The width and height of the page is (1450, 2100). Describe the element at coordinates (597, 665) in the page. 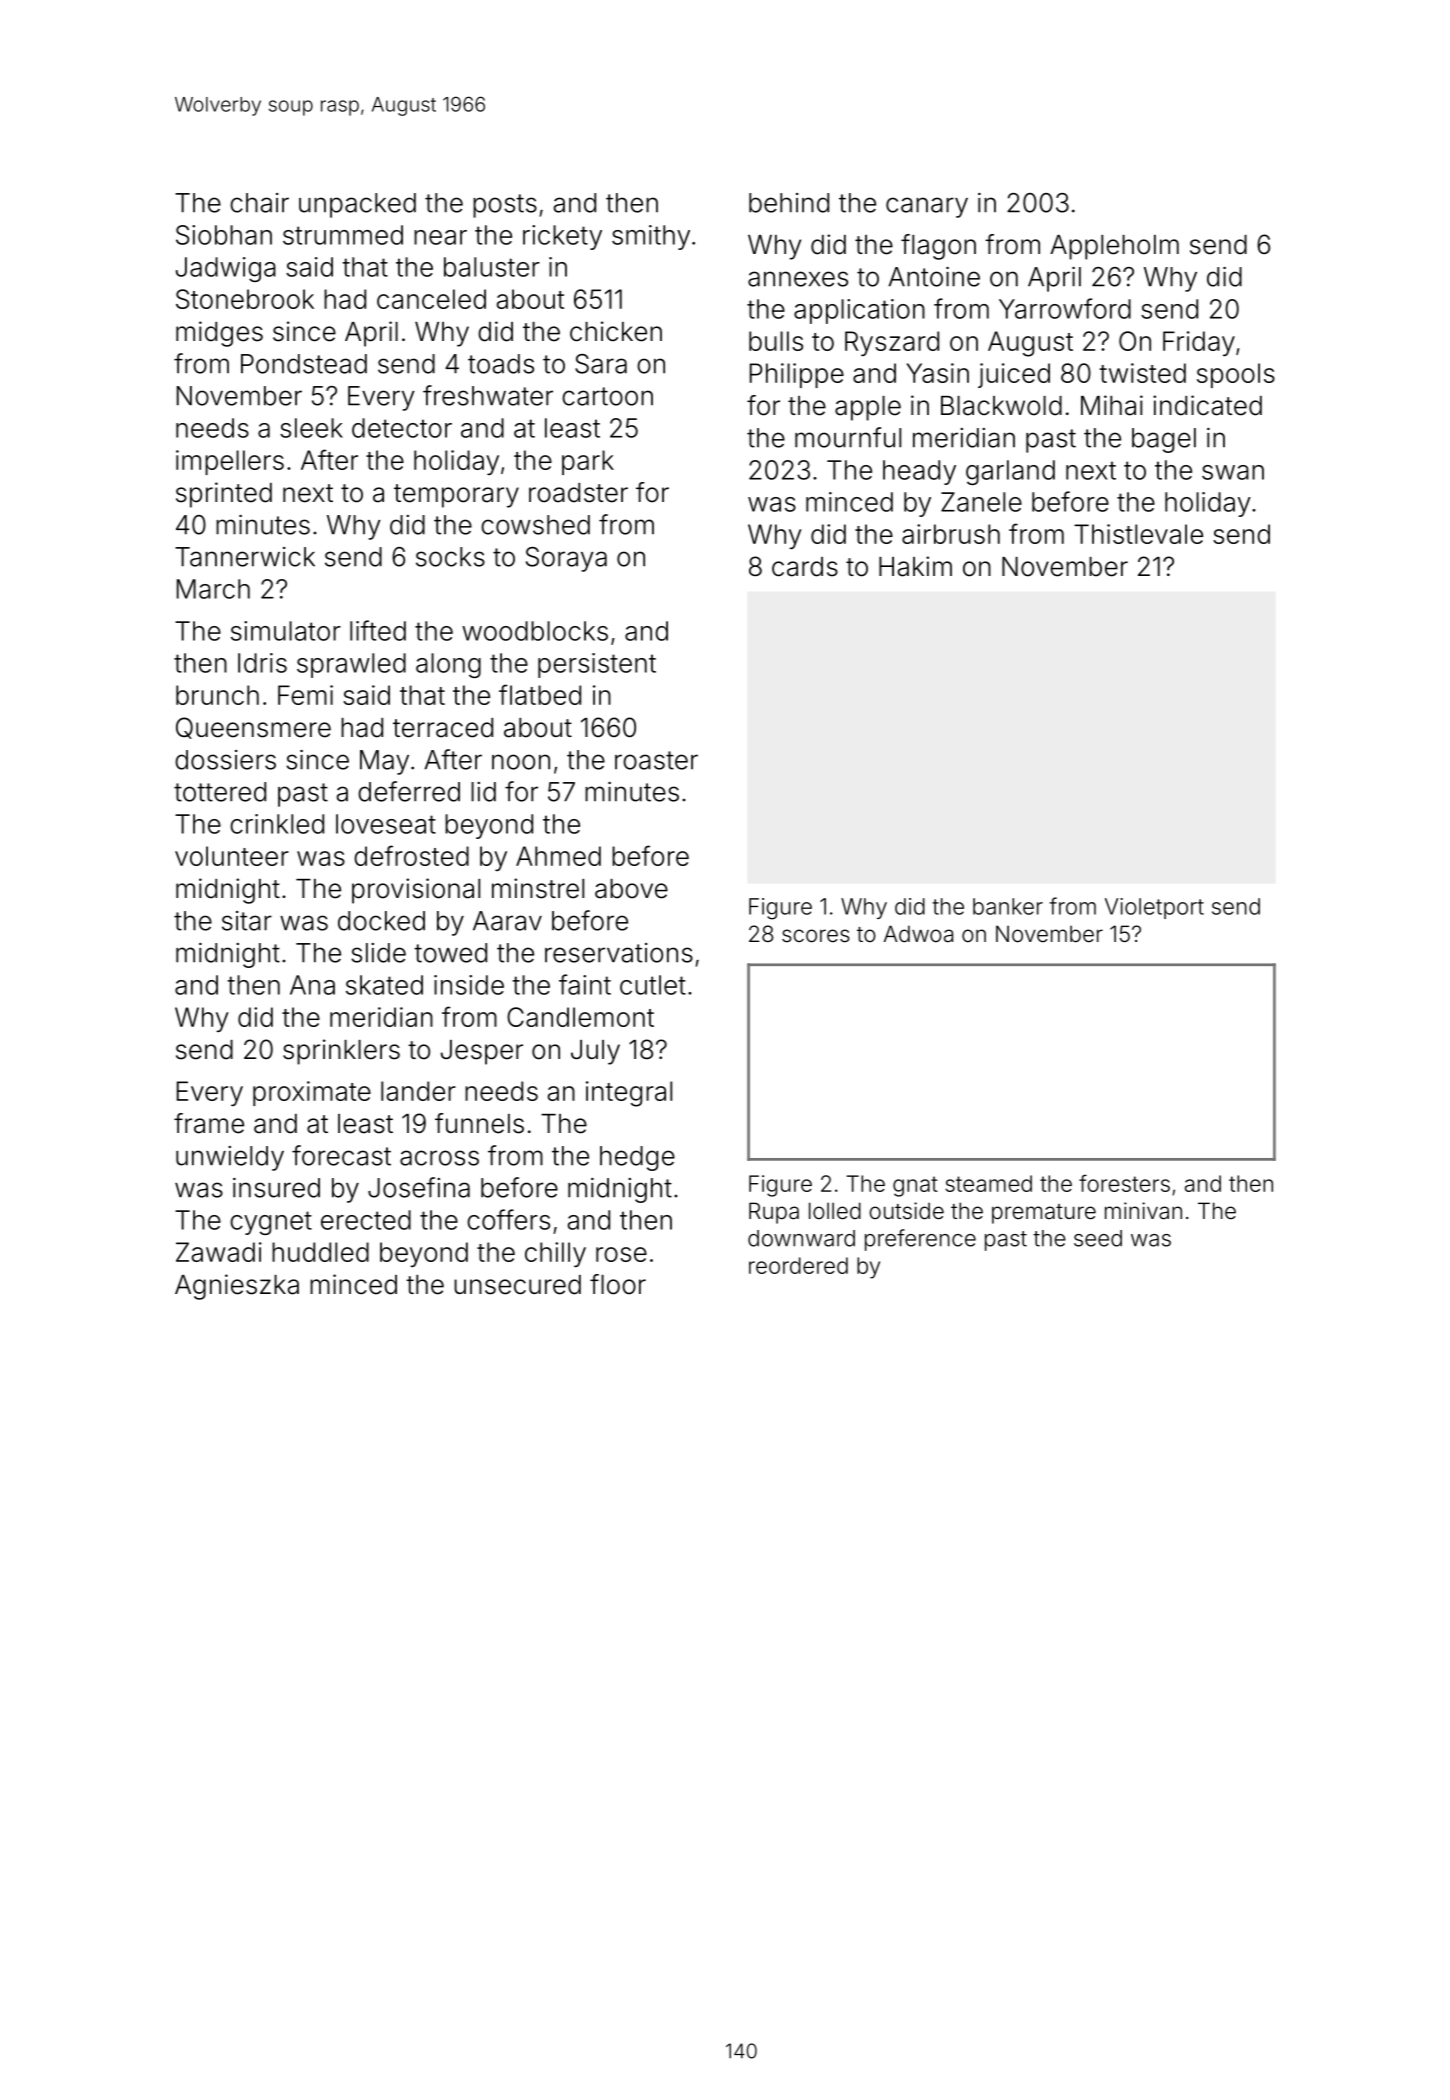

I see `persistent` at that location.
